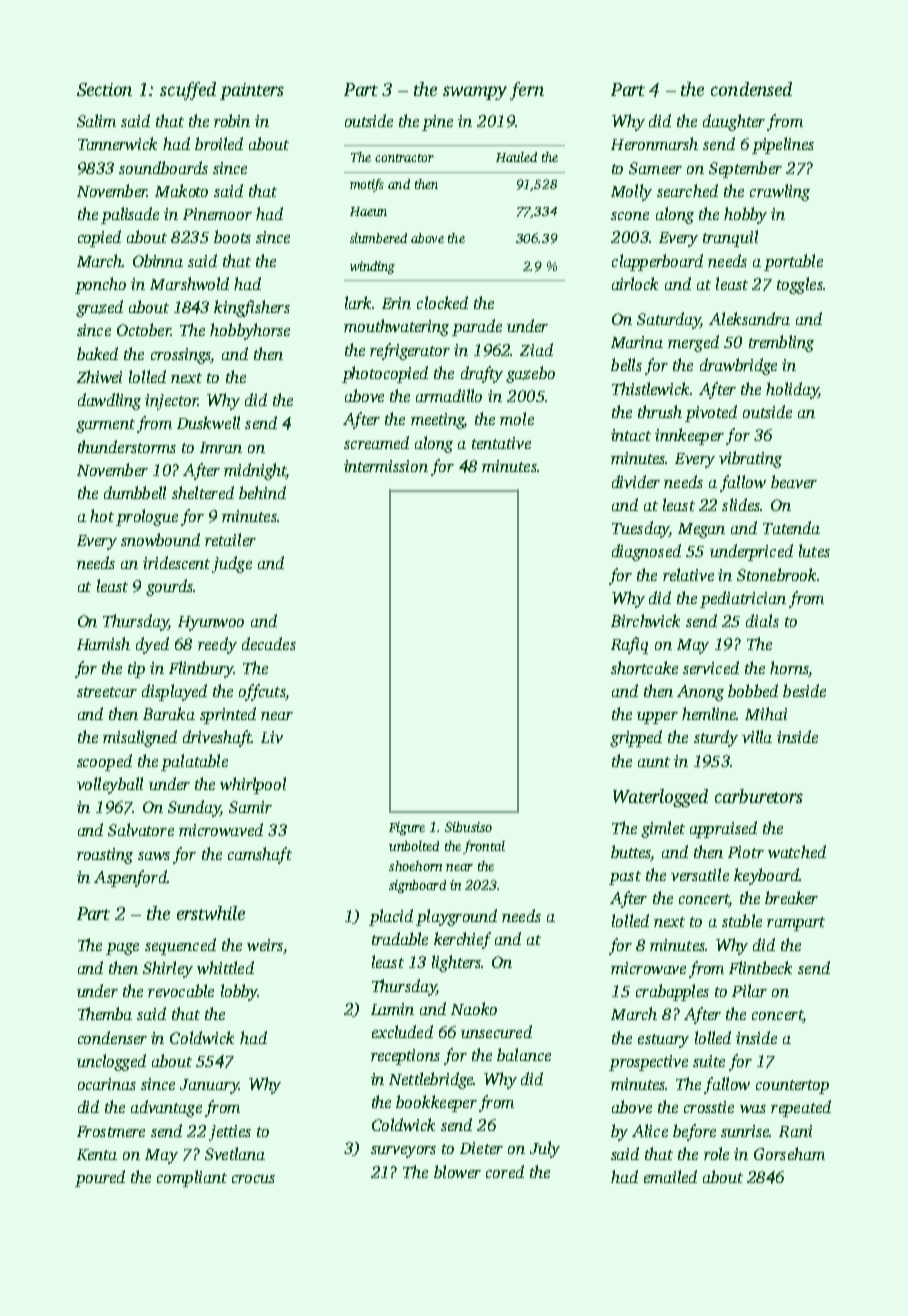 This screenshot has width=908, height=1316. Describe the element at coordinates (663, 829) in the screenshot. I see `gimlet` at that location.
